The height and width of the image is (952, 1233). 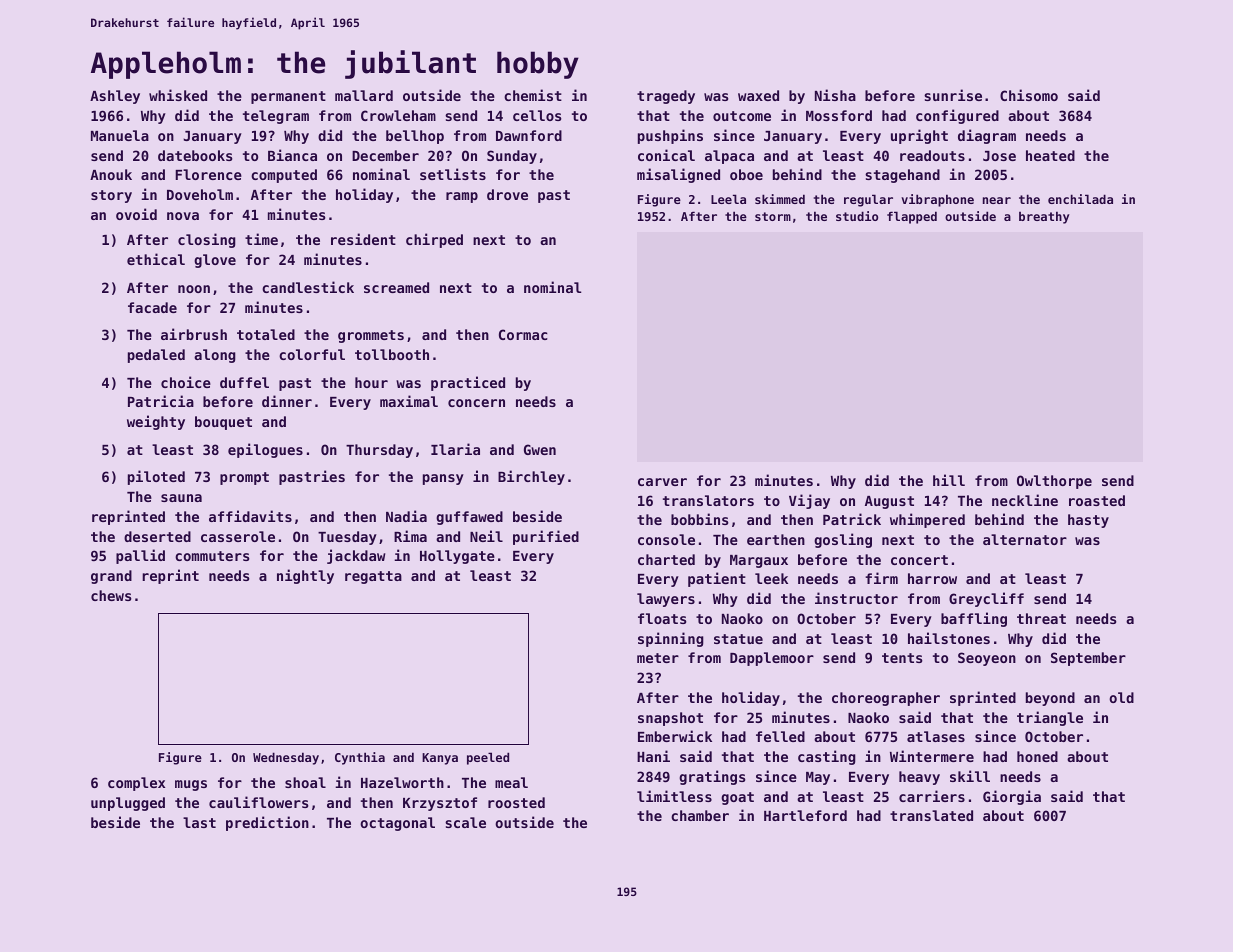 I want to click on Anouk, so click(x=111, y=174).
